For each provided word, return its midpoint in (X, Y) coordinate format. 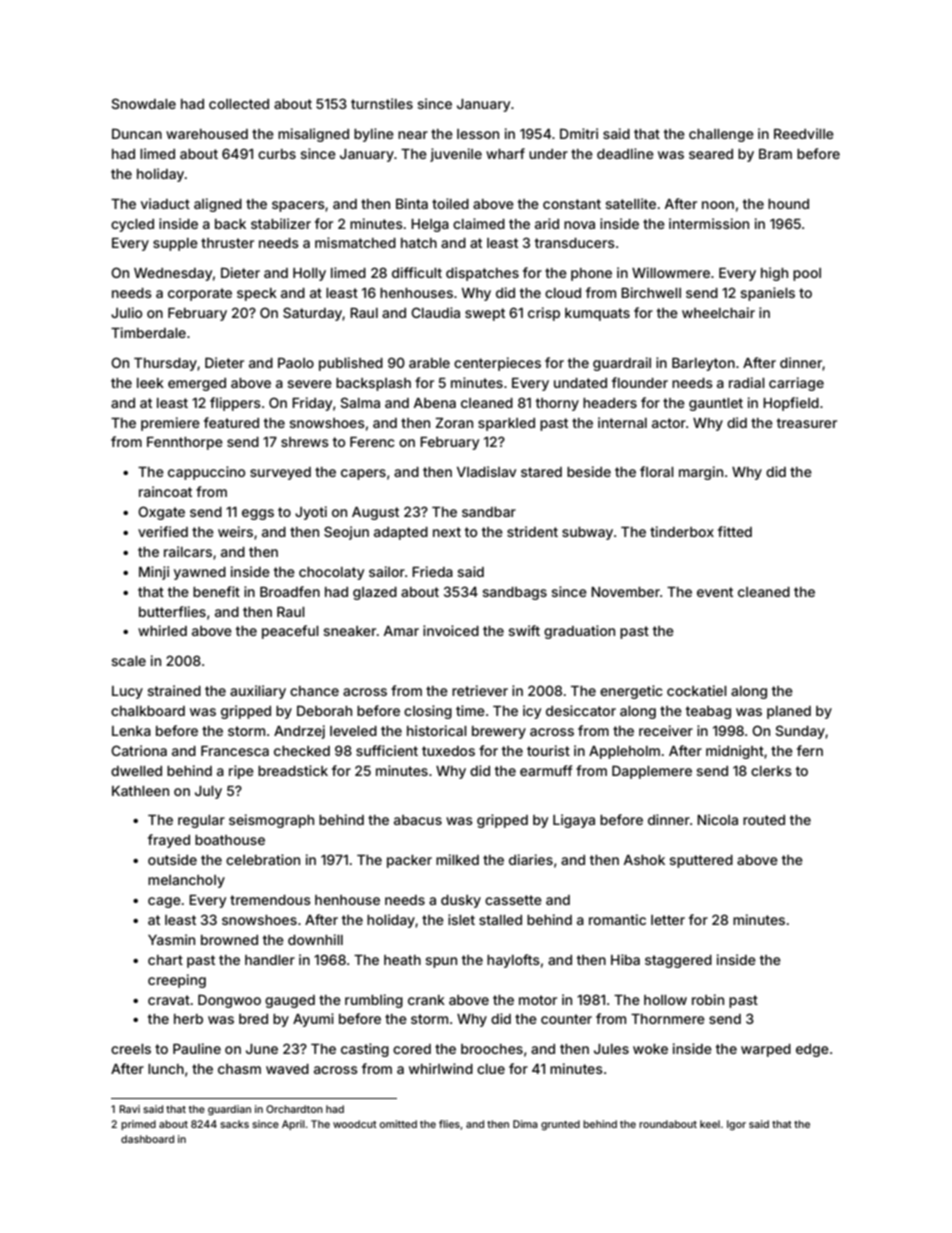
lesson (478, 134)
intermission (709, 223)
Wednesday (173, 274)
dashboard (147, 1139)
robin (708, 999)
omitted (398, 1124)
